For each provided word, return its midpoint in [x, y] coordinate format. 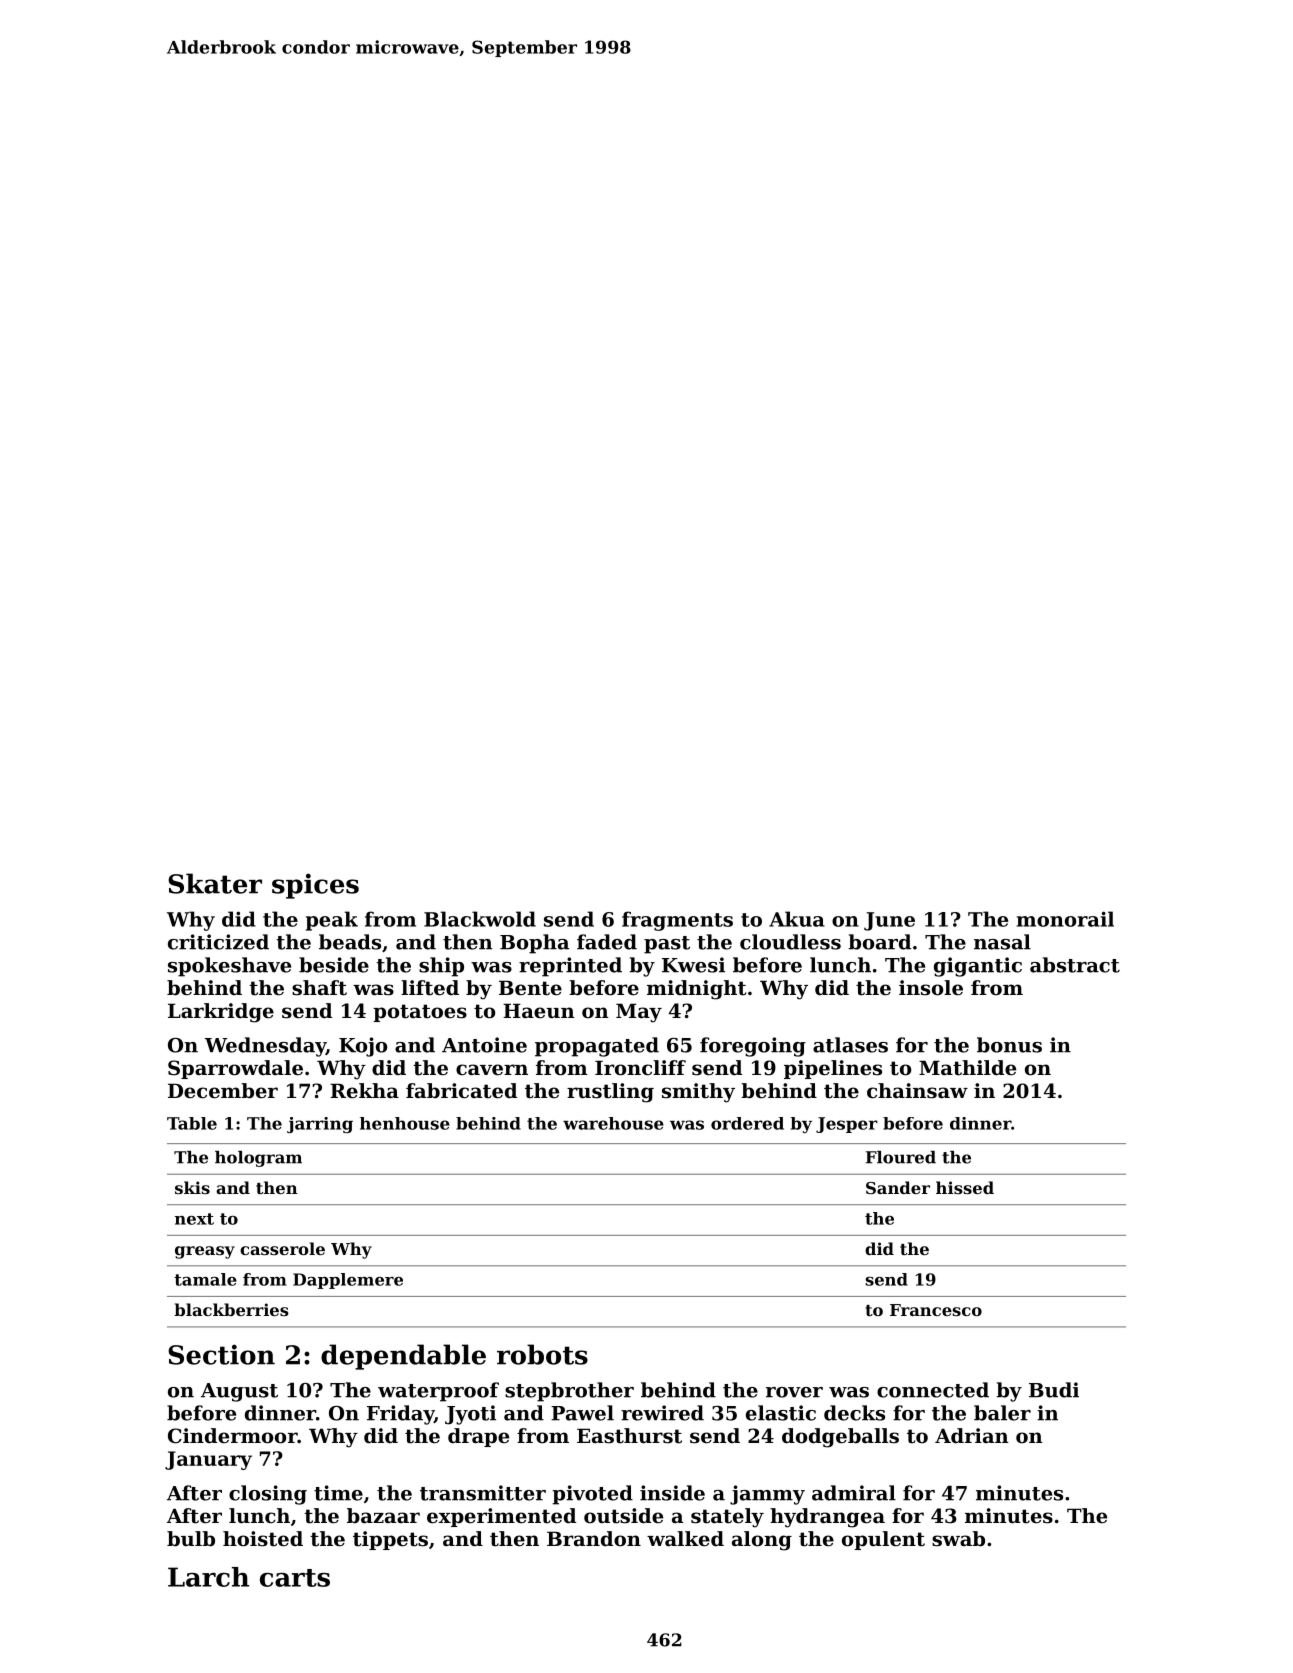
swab [958, 1539]
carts [295, 1578]
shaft [319, 988]
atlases [850, 1045]
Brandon [594, 1539]
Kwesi [693, 965]
